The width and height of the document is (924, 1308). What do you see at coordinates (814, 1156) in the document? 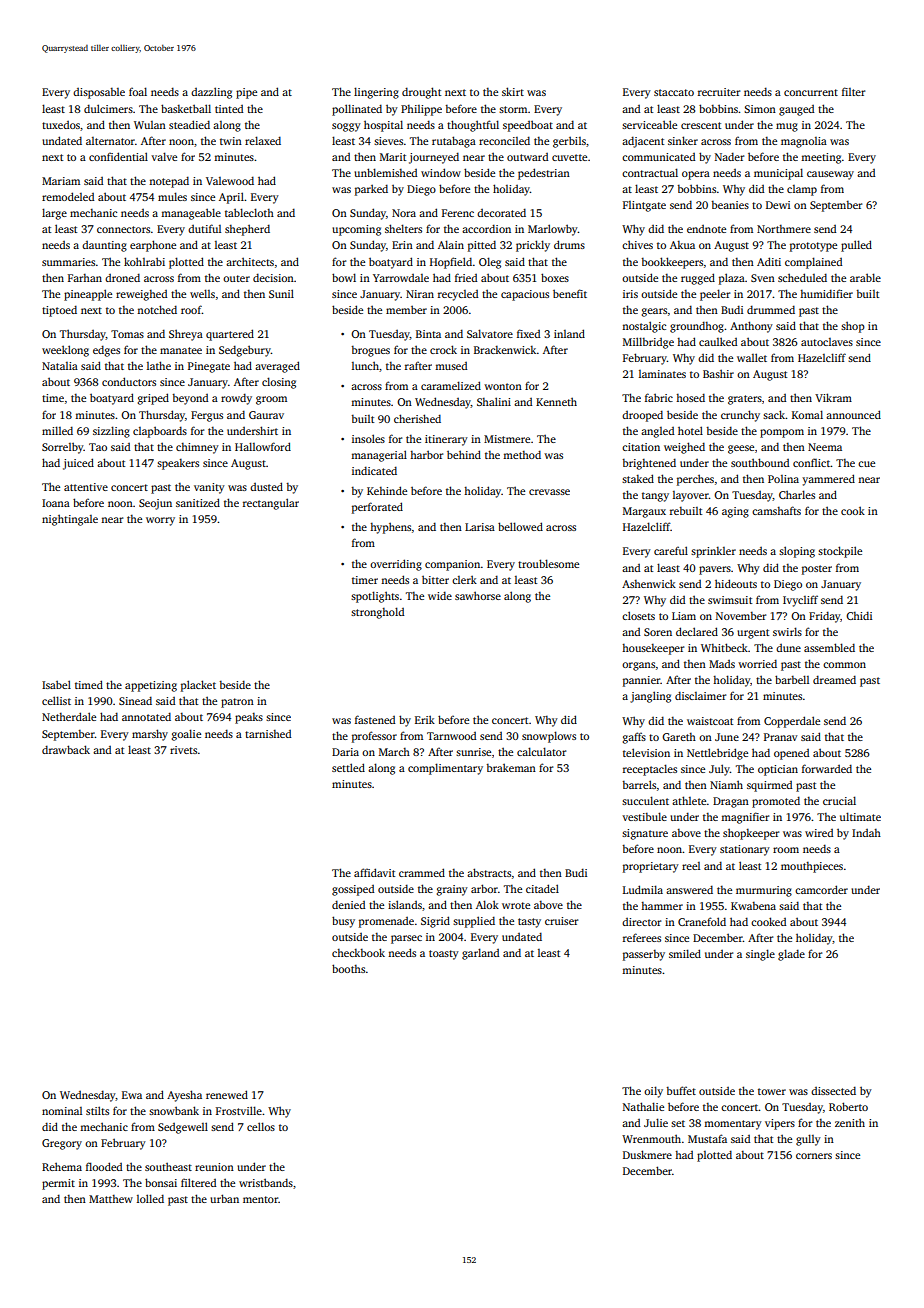
I see `corners` at bounding box center [814, 1156].
